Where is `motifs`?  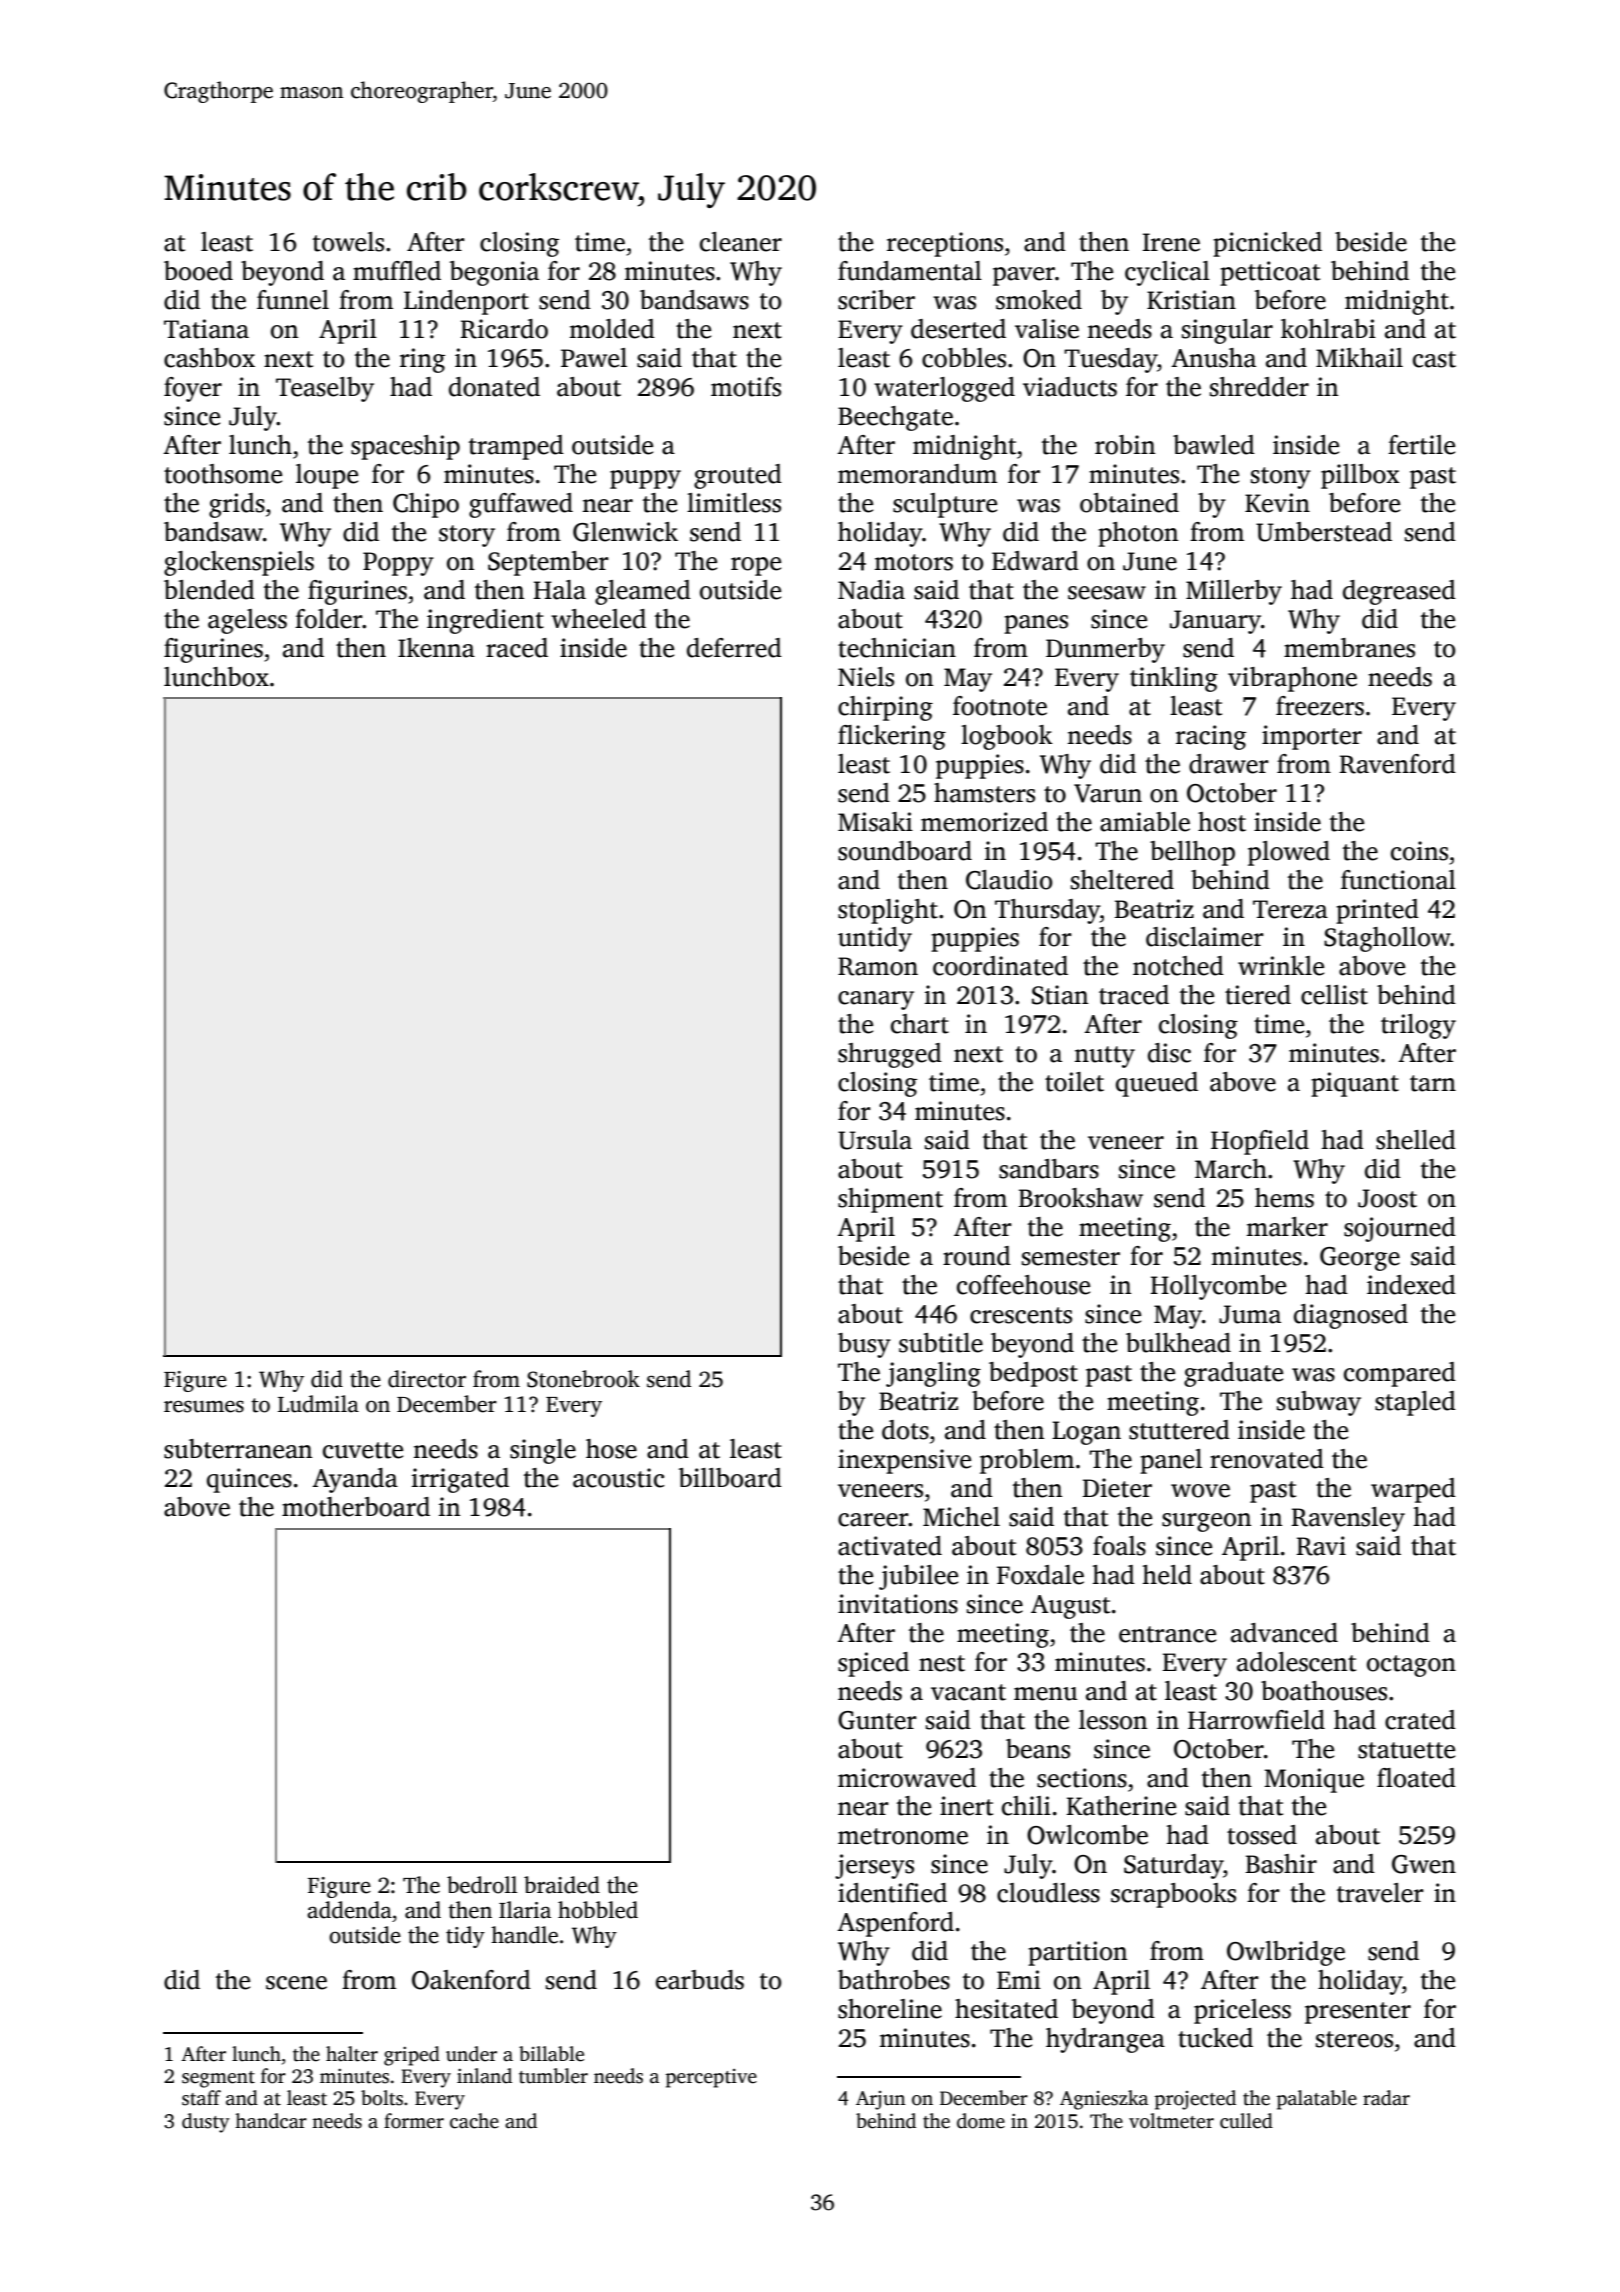 motifs is located at coordinates (746, 387).
